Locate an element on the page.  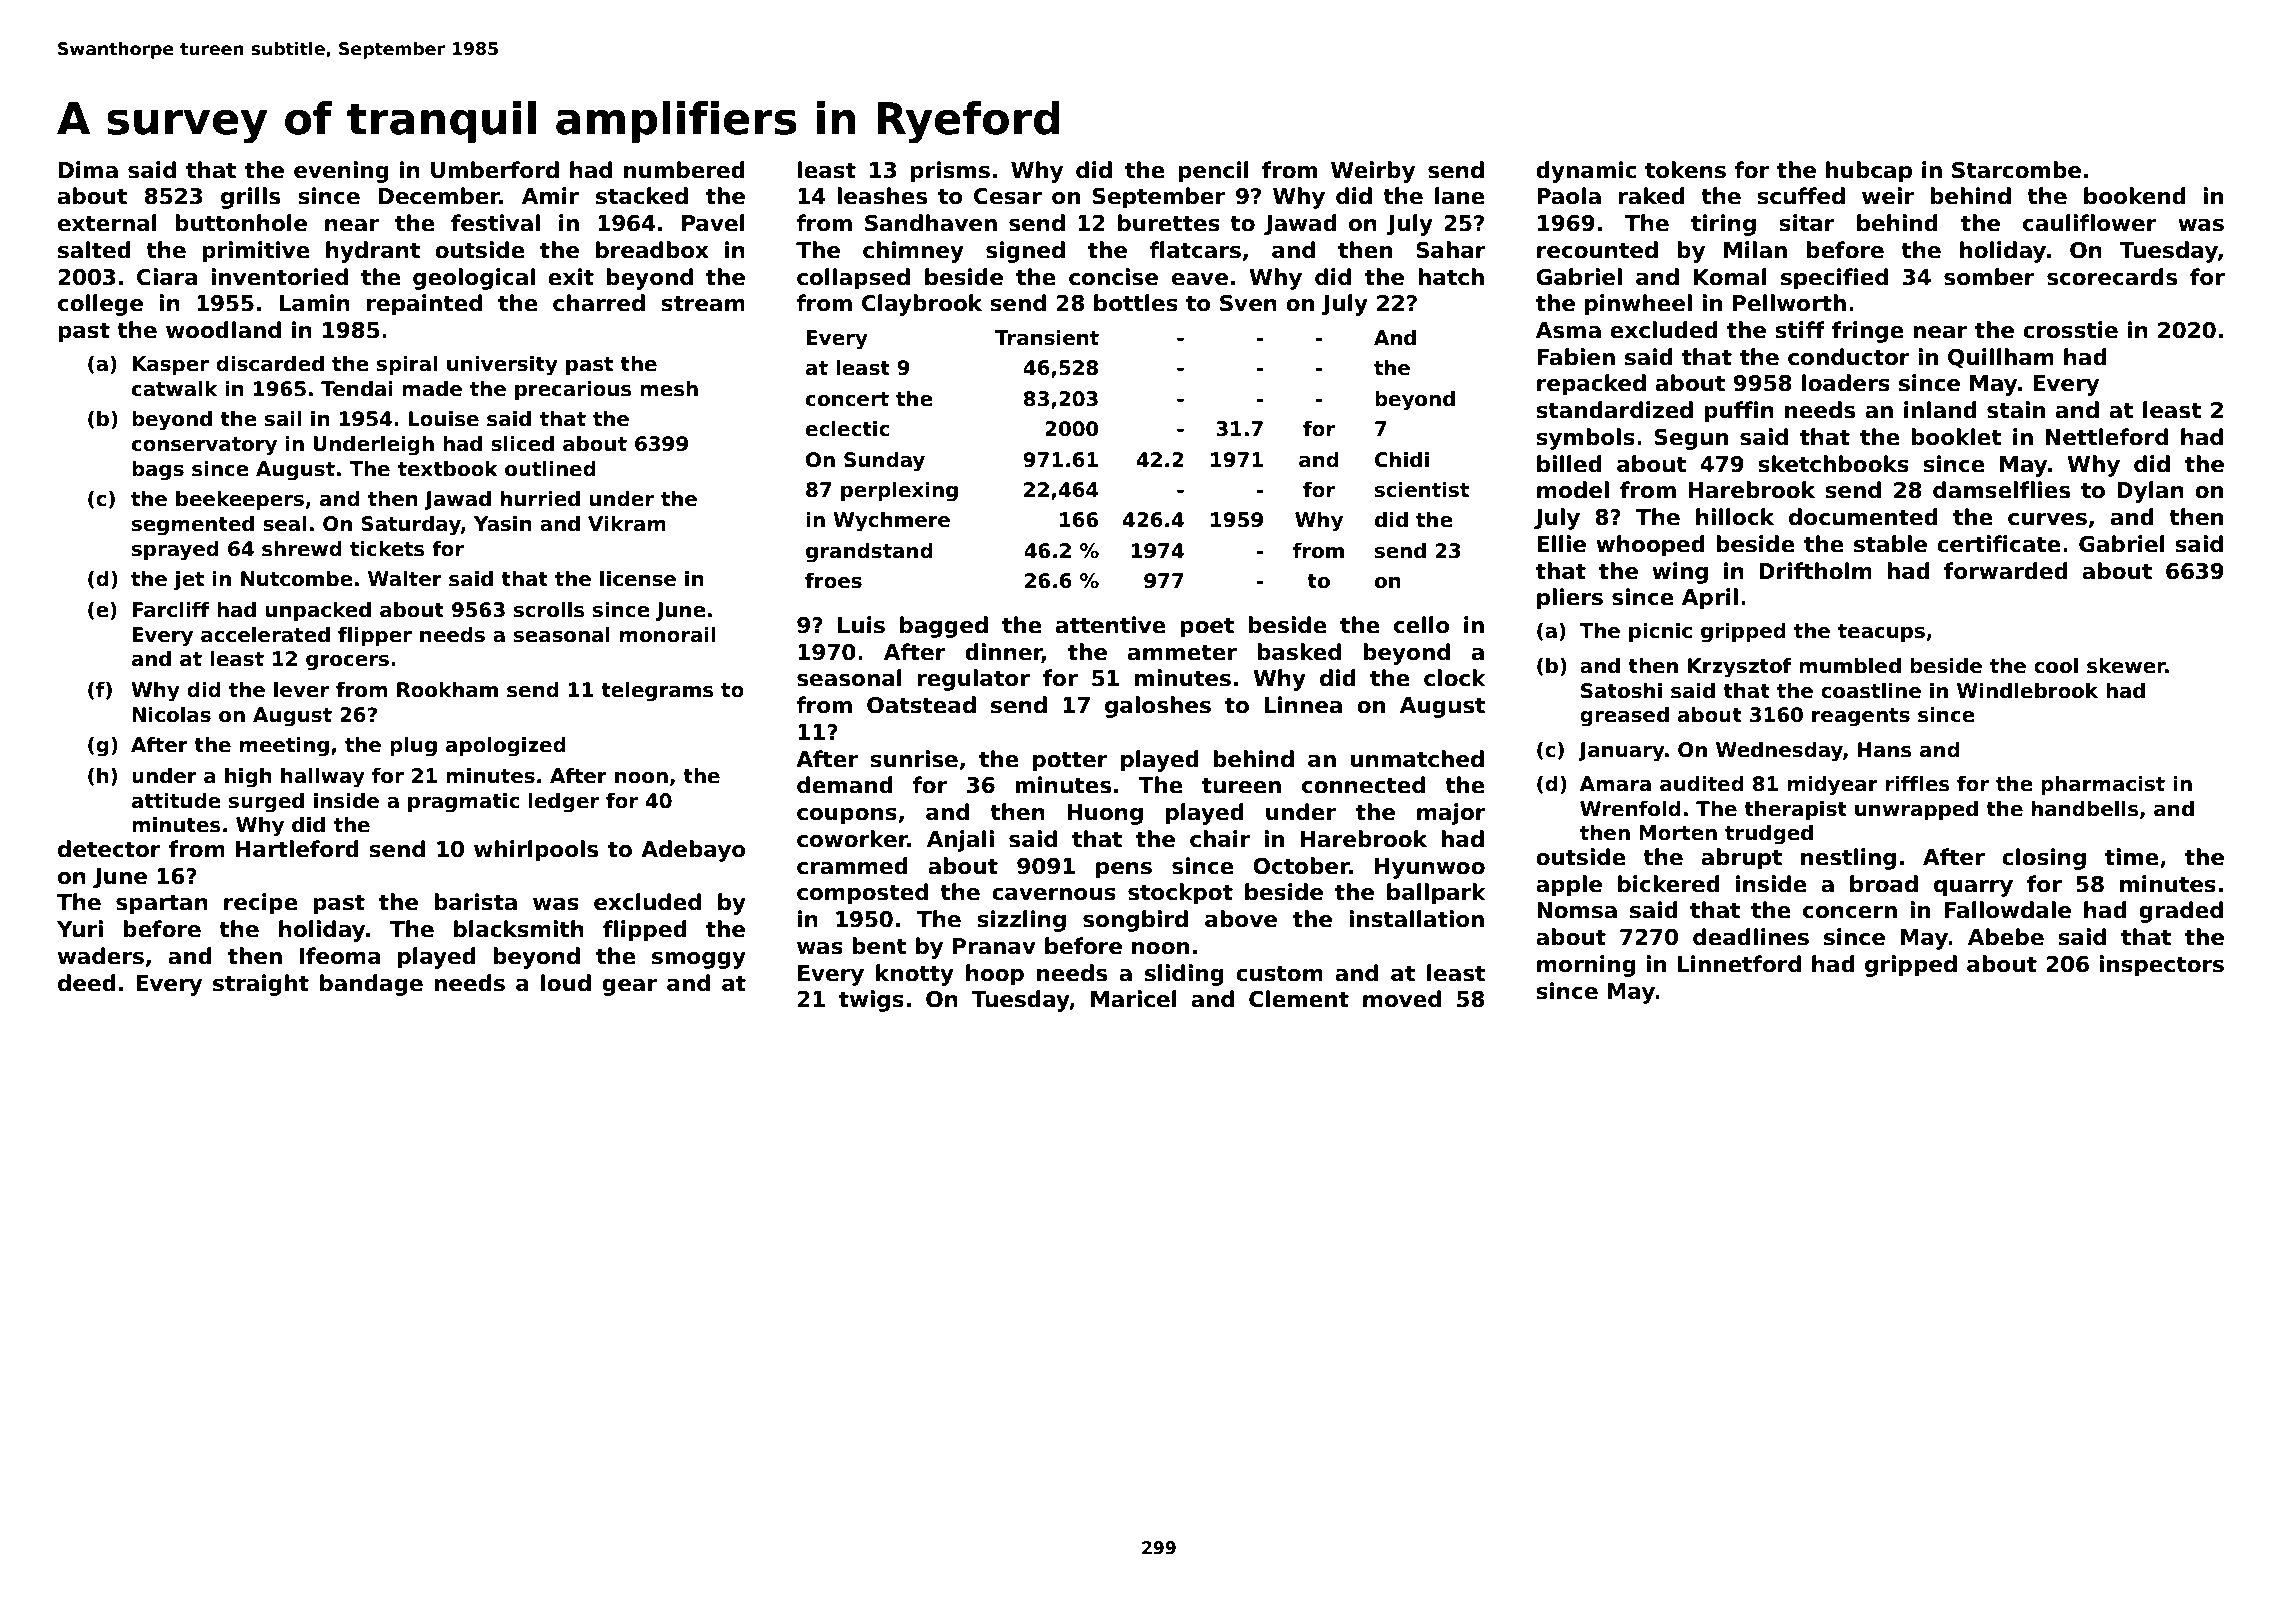
perplexing is located at coordinates (899, 492).
